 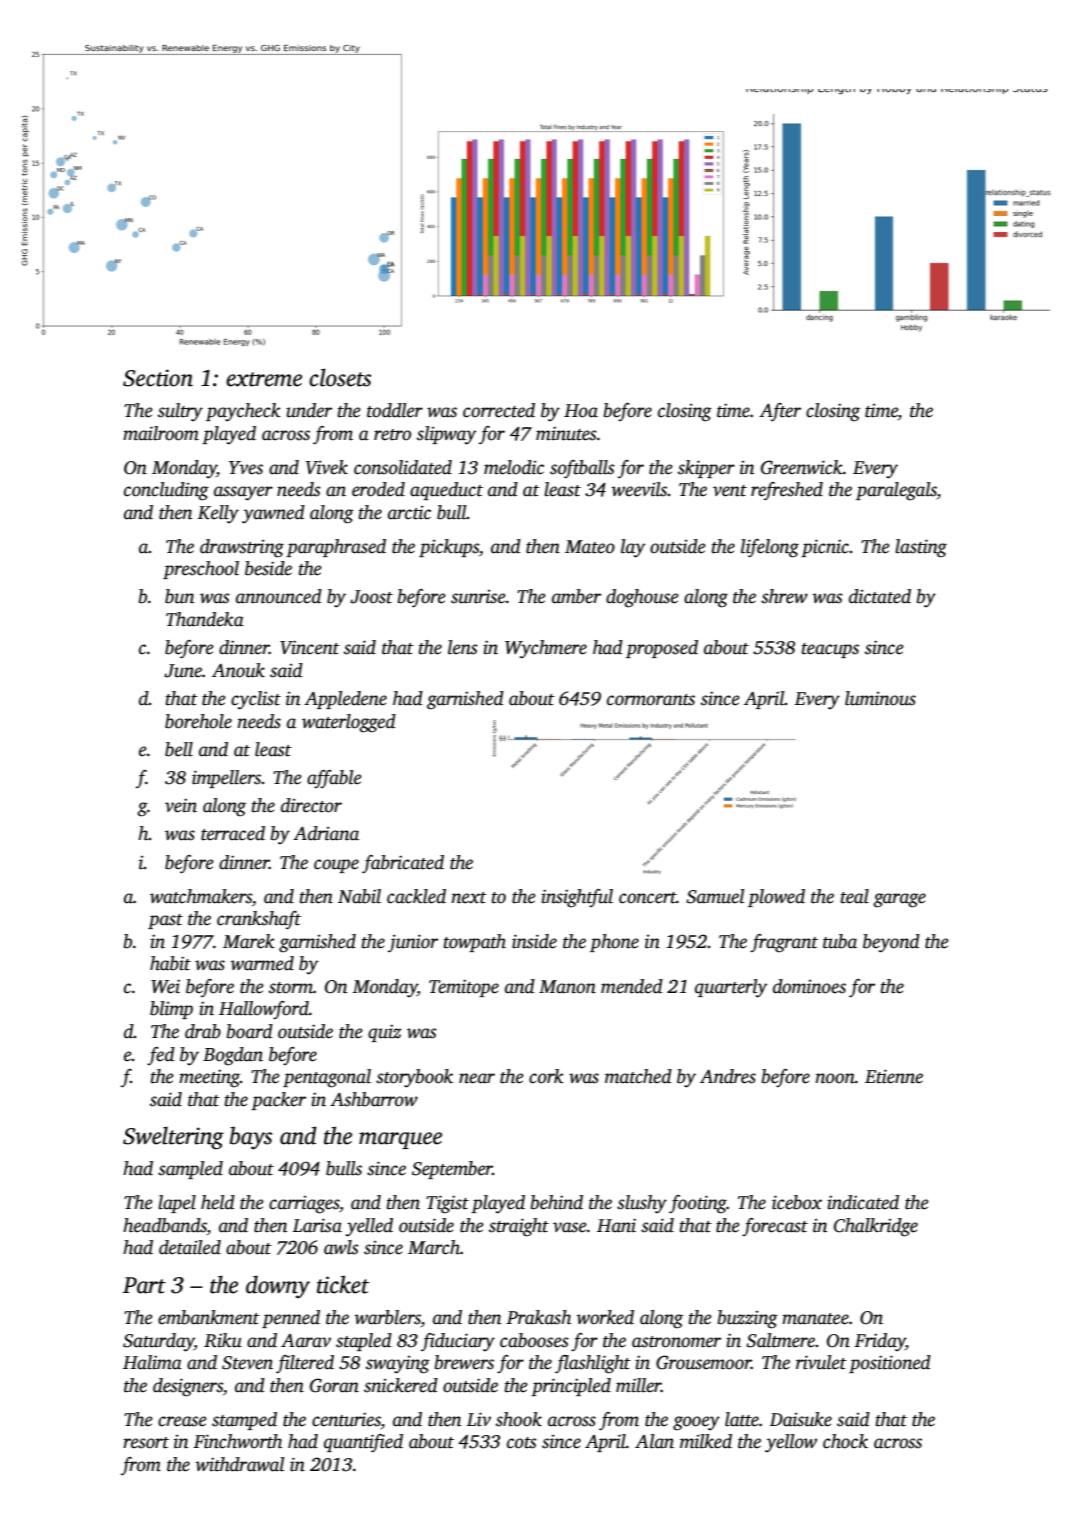 What do you see at coordinates (642, 1204) in the document?
I see `slushy` at bounding box center [642, 1204].
